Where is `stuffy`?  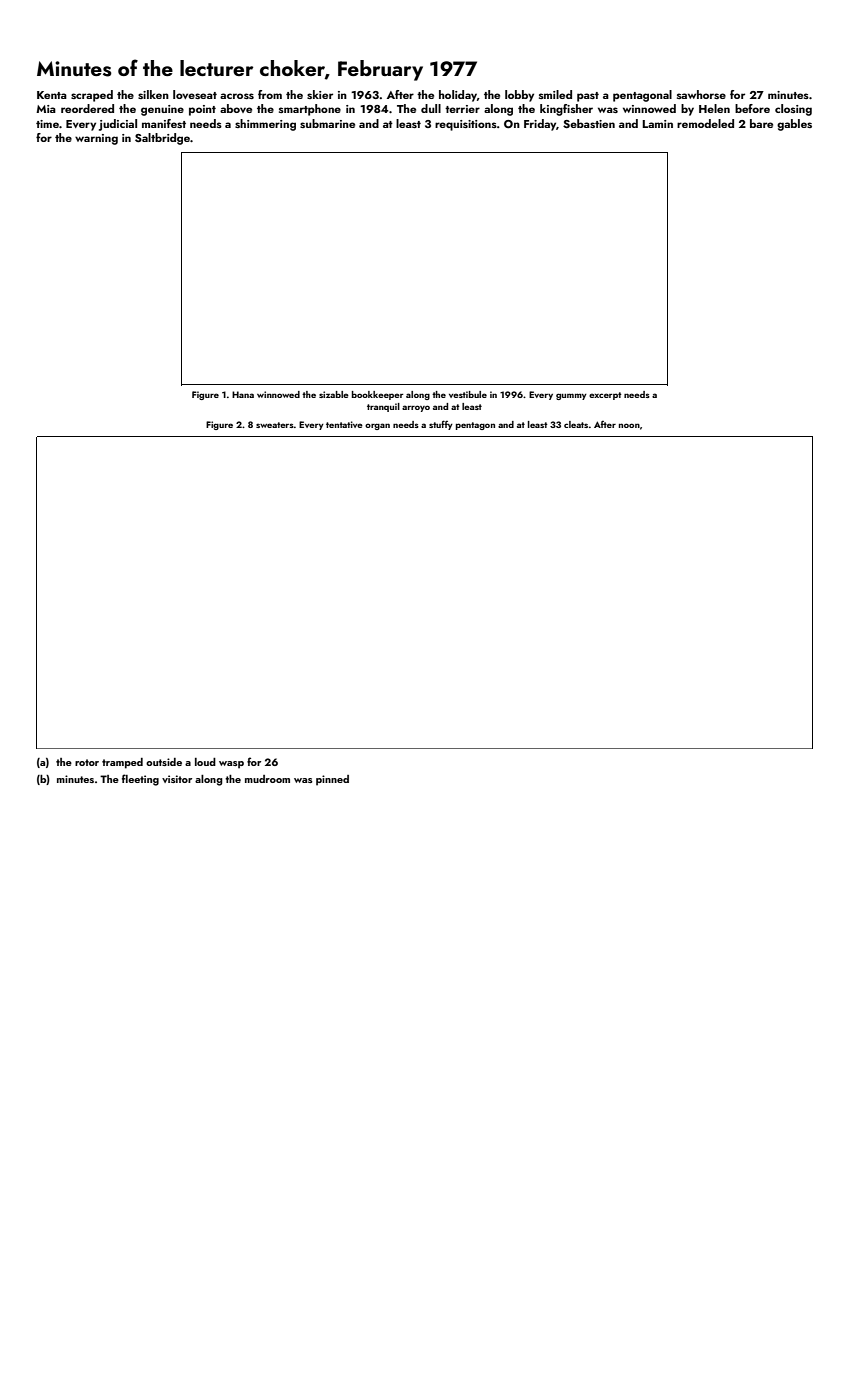 stuffy is located at coordinates (441, 425).
